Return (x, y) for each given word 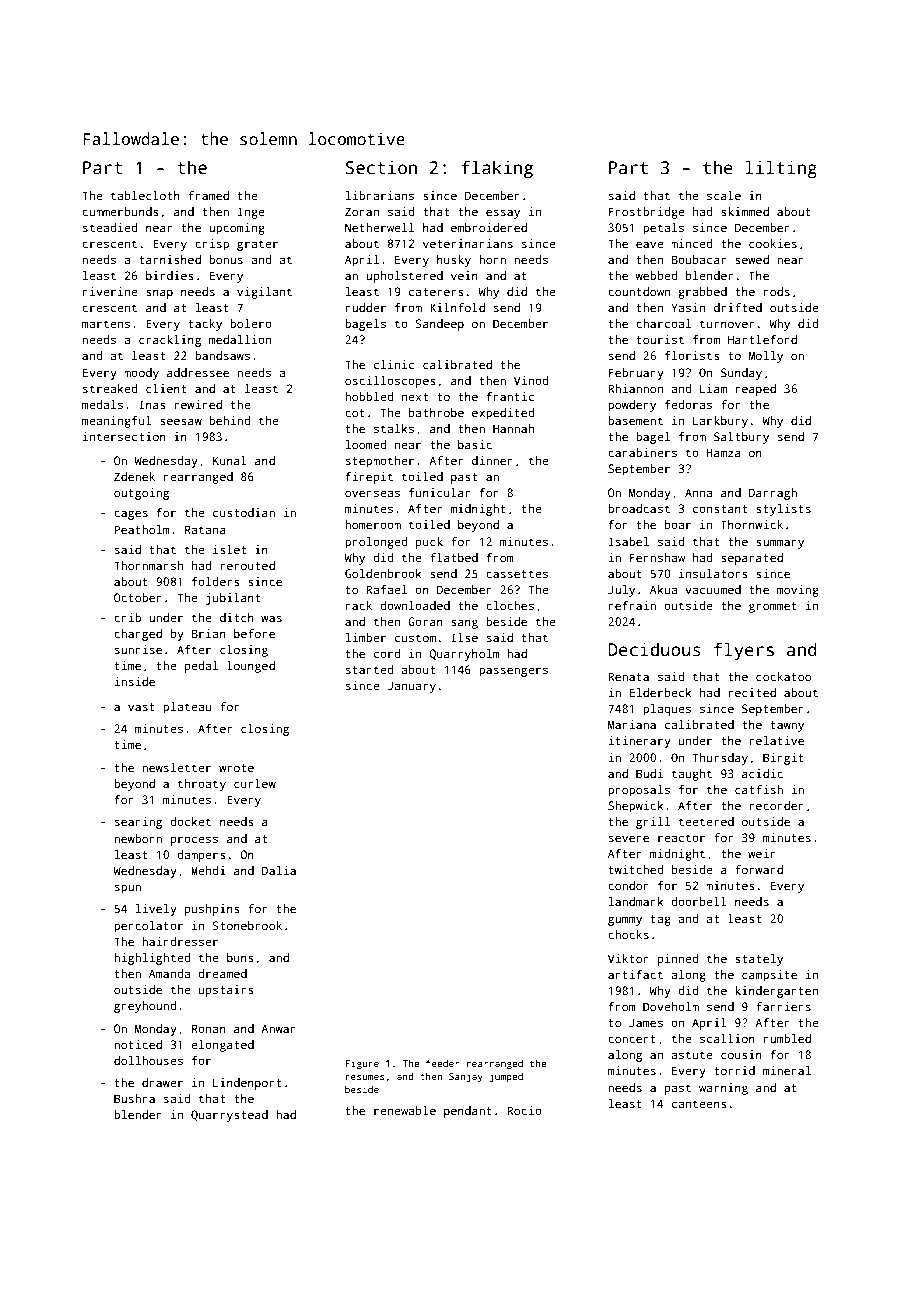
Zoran (362, 211)
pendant (468, 1112)
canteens (699, 1104)
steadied (110, 227)
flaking (497, 169)
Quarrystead (229, 1116)
